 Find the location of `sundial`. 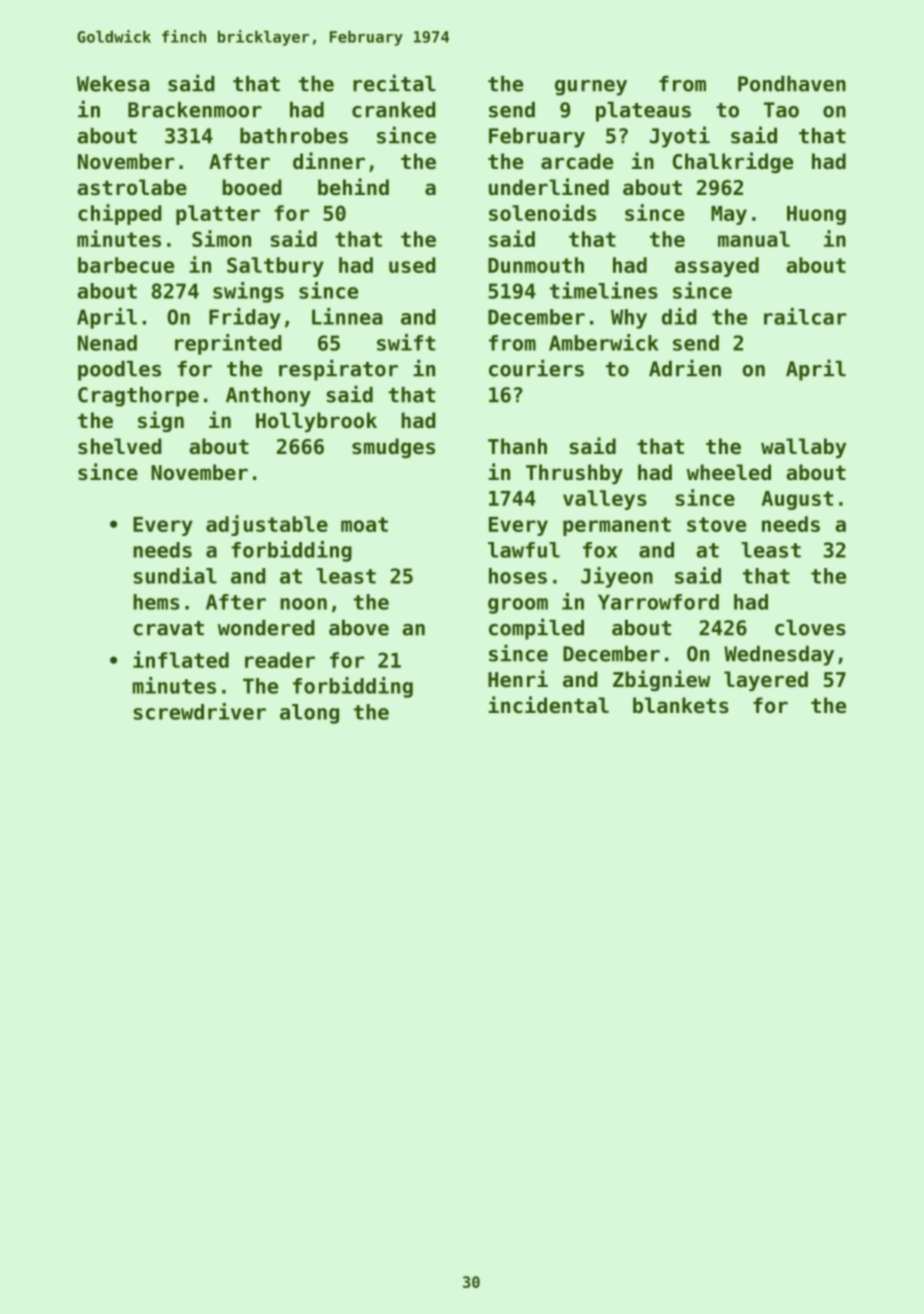

sundial is located at coordinates (175, 575).
